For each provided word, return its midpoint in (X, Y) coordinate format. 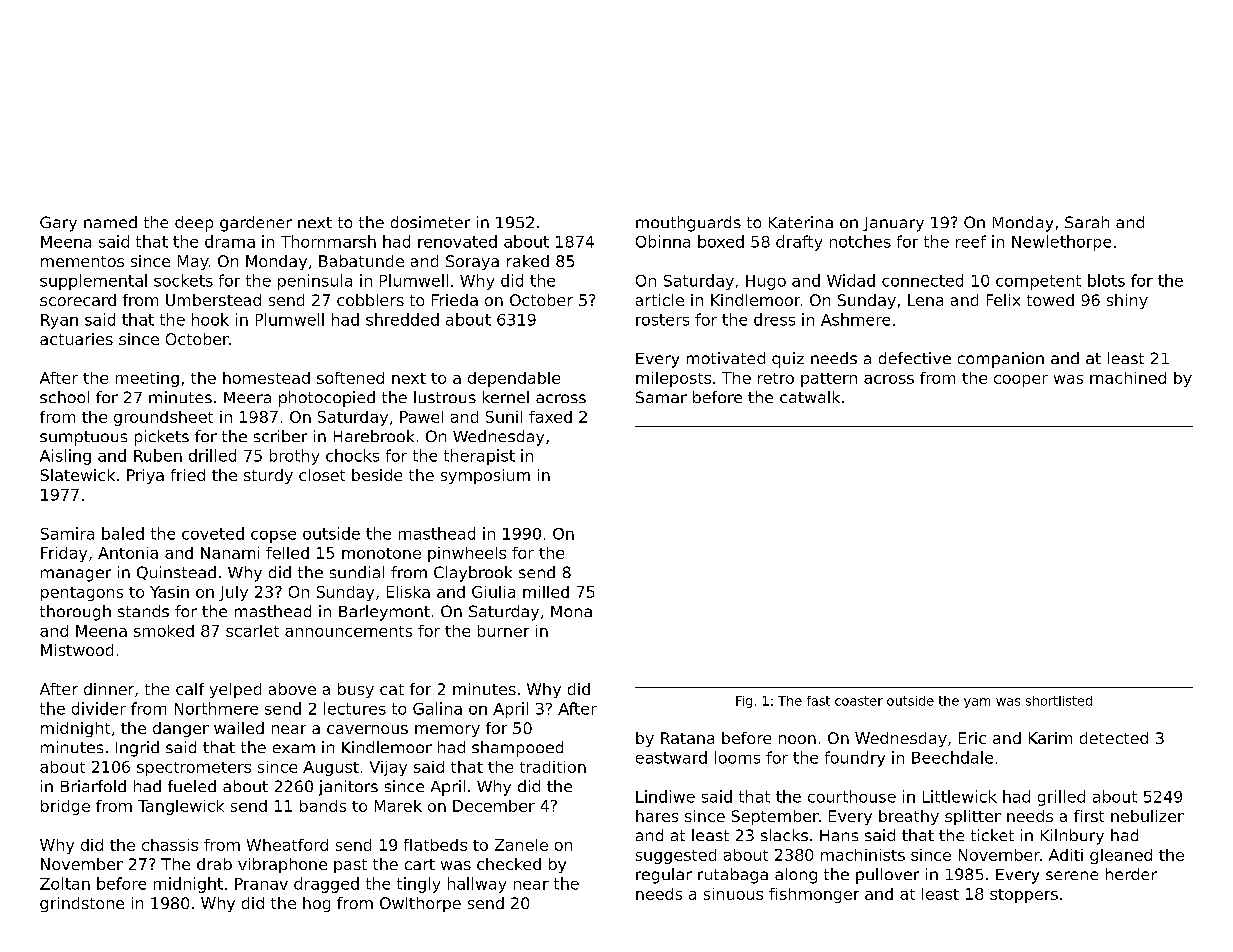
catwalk (810, 397)
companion (1001, 360)
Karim (1050, 738)
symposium (485, 476)
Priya (145, 476)
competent (1038, 282)
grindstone (82, 904)
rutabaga (733, 876)
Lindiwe (665, 796)
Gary (58, 224)
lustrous (445, 397)
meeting (147, 379)
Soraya (472, 262)
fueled (192, 786)
